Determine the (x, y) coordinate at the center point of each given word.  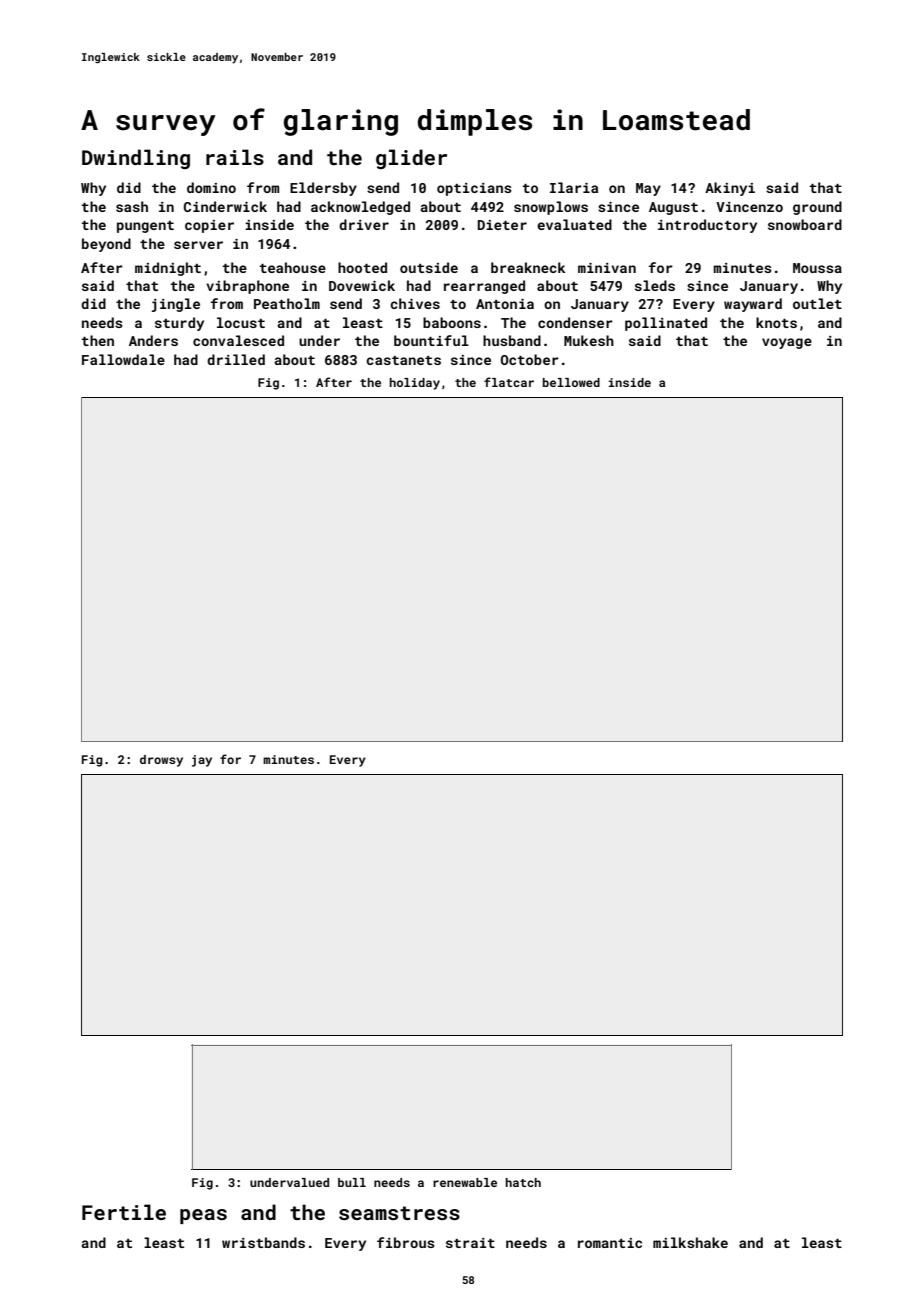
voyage (787, 343)
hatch (523, 1182)
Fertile (124, 1212)
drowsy (161, 761)
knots (776, 322)
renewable (465, 1182)
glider (411, 159)
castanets (403, 360)
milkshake (690, 1242)
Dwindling (136, 159)
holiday (414, 384)
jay (202, 761)
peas (203, 1216)
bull (352, 1182)
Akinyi (730, 189)
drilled (236, 359)
